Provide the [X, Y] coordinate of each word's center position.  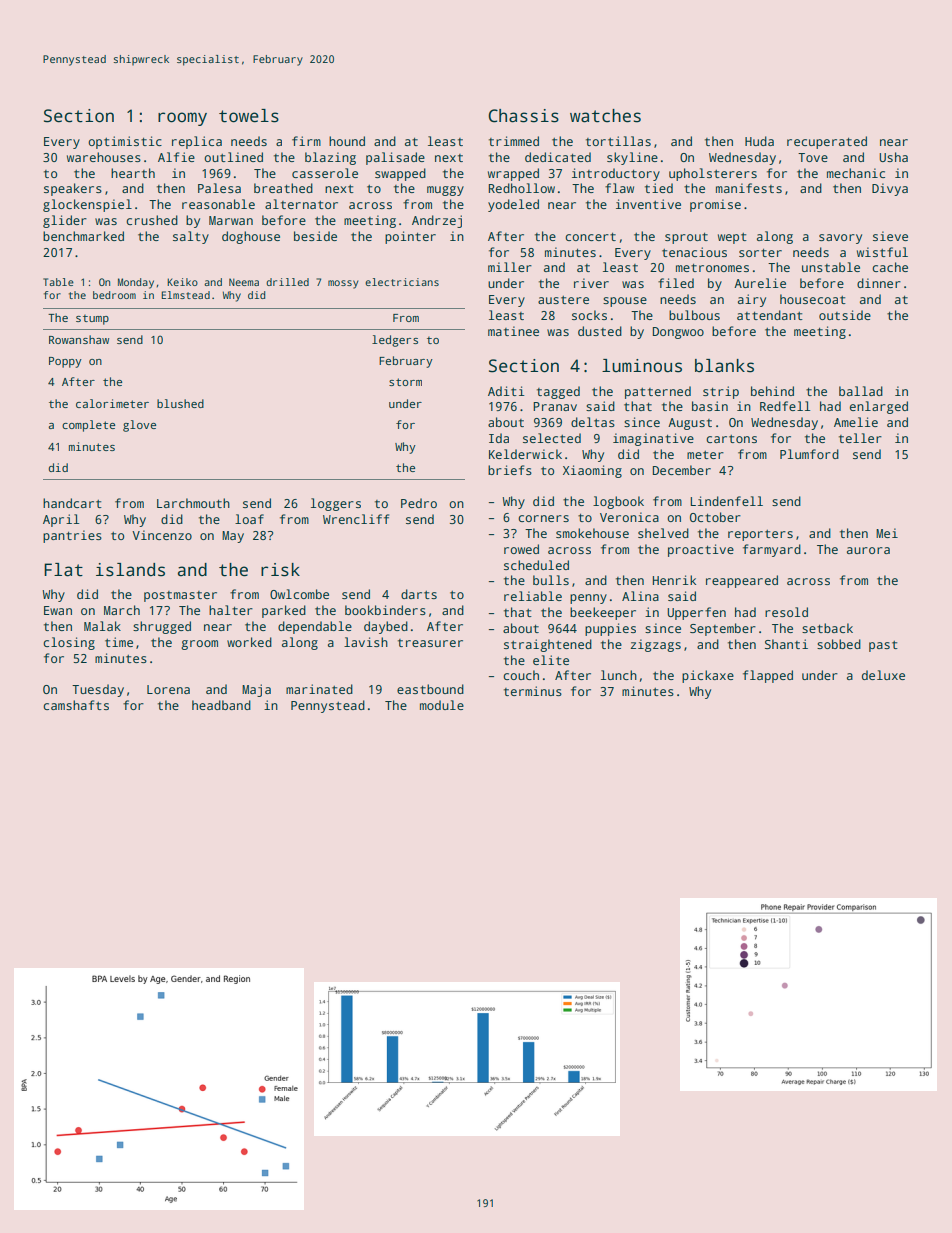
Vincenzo [162, 535]
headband [221, 705]
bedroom [114, 295]
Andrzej [437, 221]
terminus [533, 691]
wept [732, 238]
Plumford [809, 454]
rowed [521, 549]
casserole [325, 173]
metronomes [712, 268]
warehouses [104, 157]
